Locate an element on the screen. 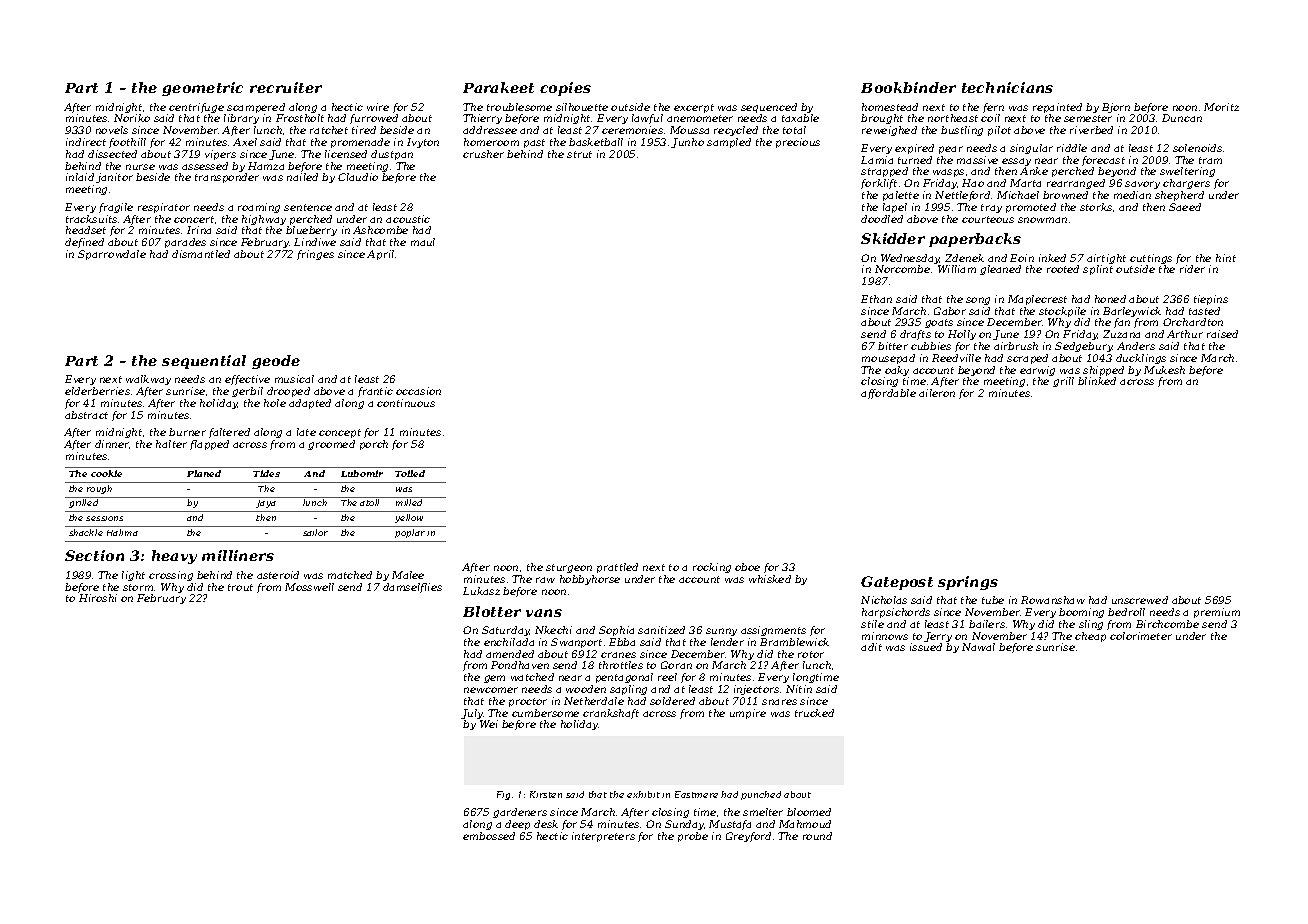 This screenshot has height=924, width=1308. recruiter is located at coordinates (286, 87).
